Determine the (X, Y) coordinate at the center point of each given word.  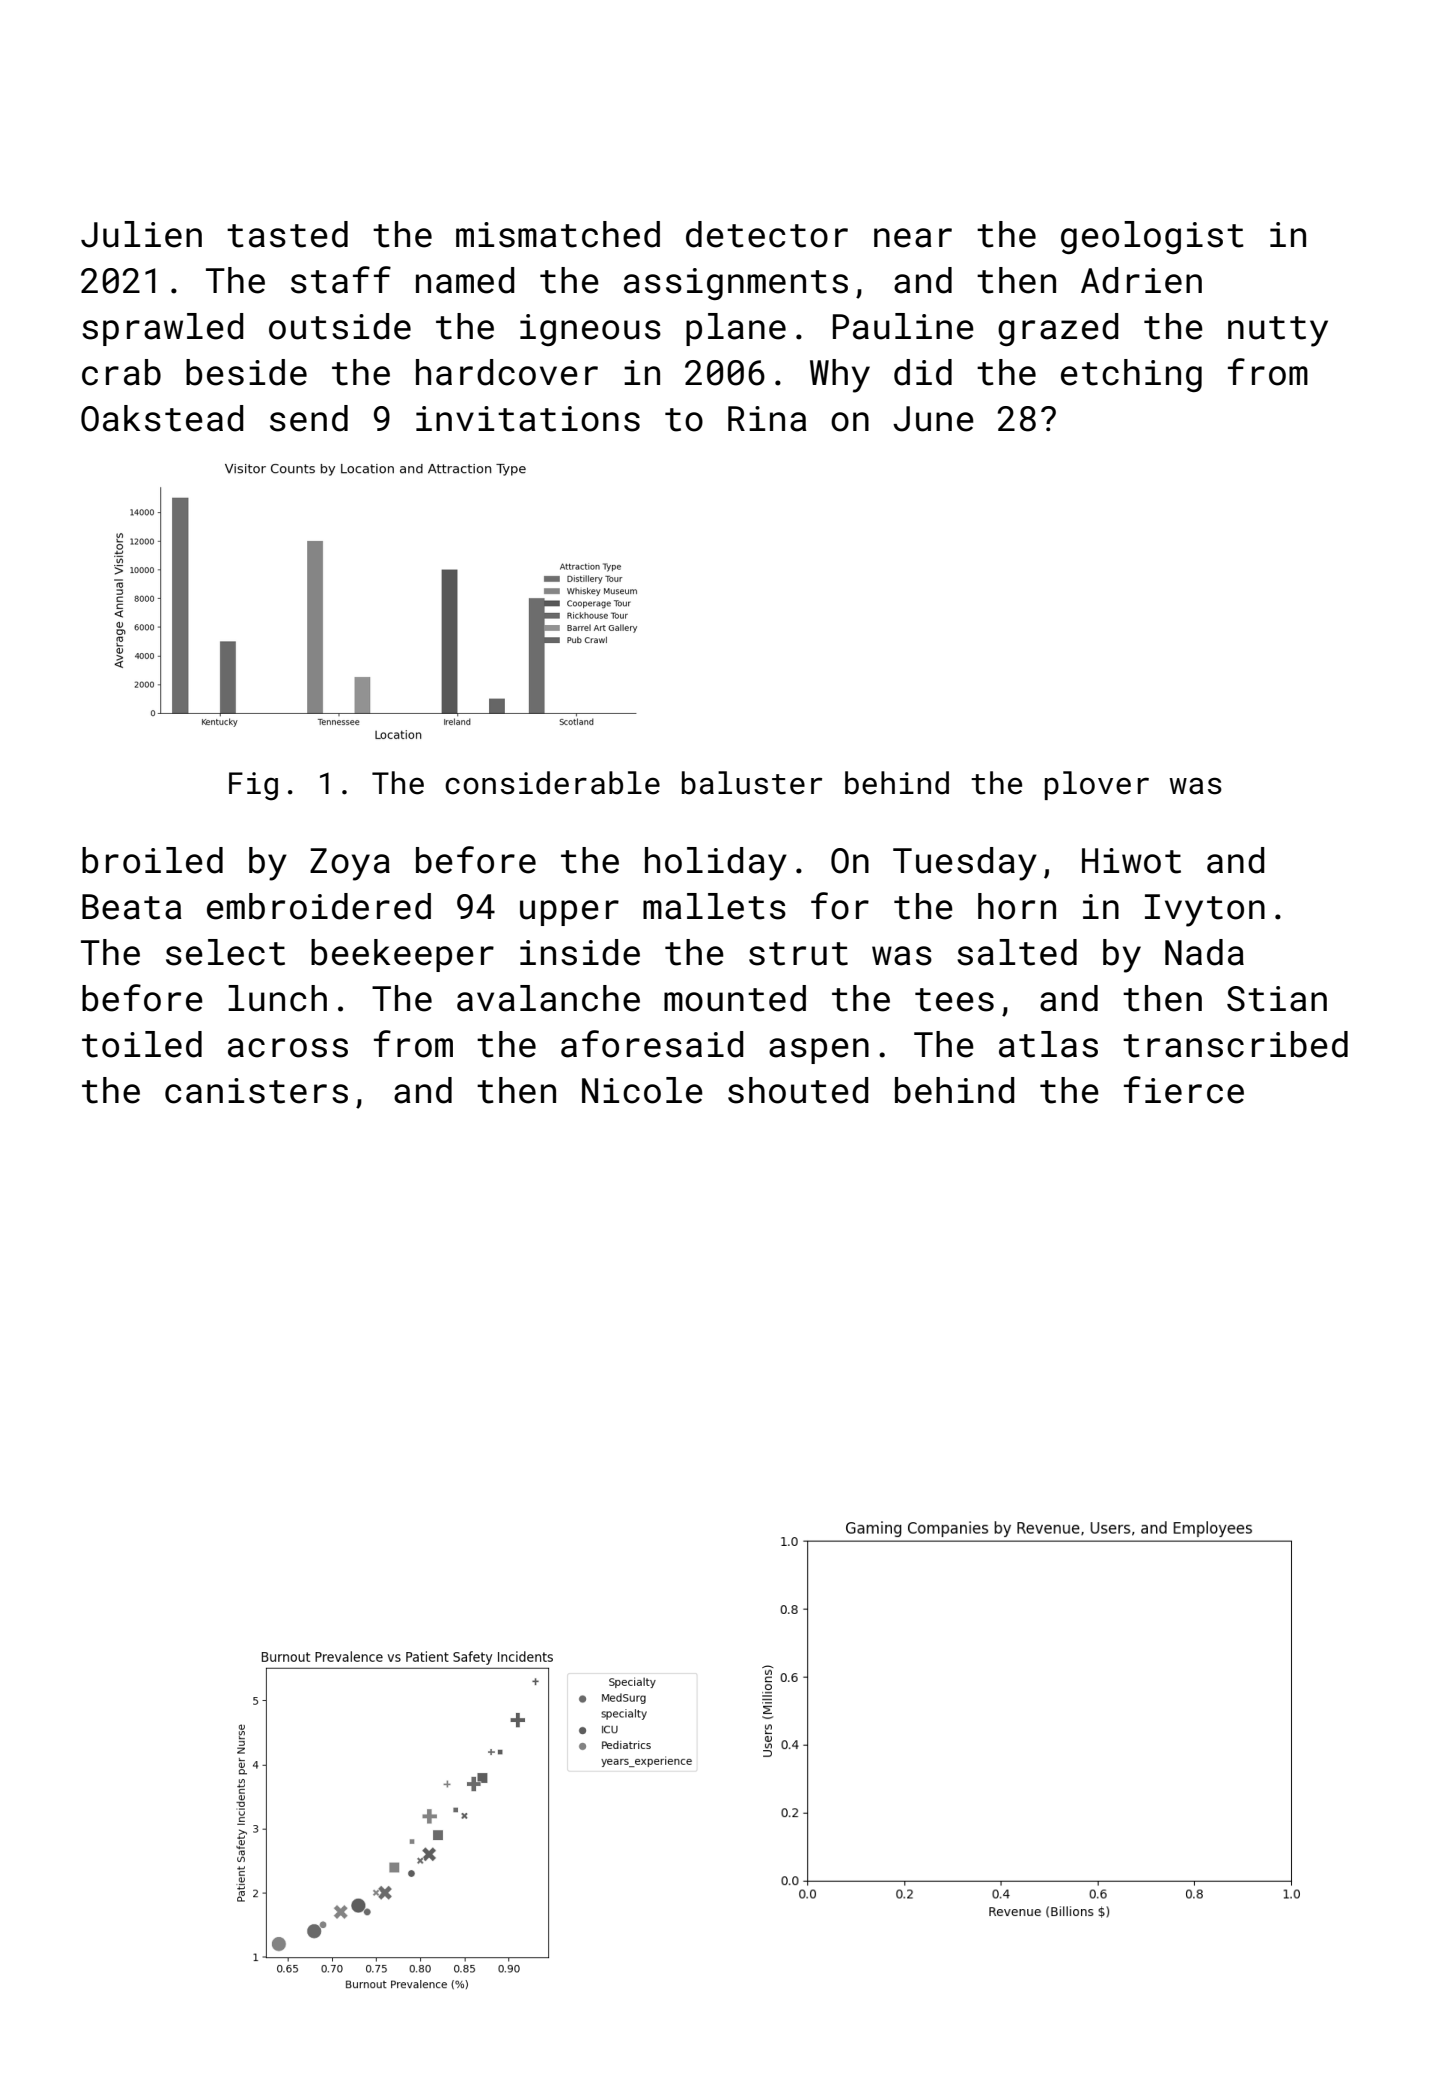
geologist (1152, 237)
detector (767, 234)
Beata (132, 907)
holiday (716, 864)
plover (1097, 785)
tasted (287, 234)
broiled (152, 860)
